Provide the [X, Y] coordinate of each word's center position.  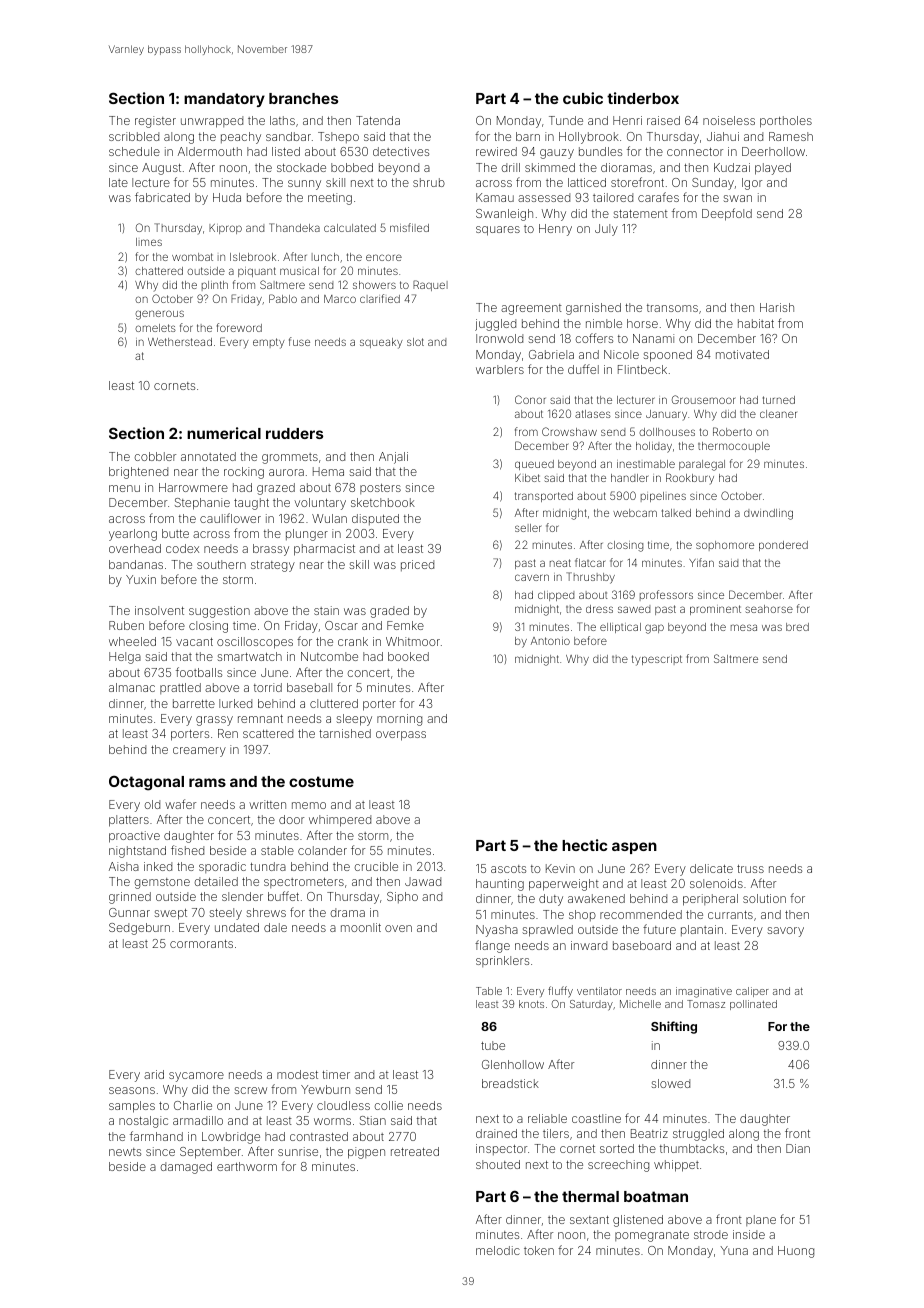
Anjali [393, 458]
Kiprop [225, 229]
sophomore [725, 546]
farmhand [156, 1136]
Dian [798, 1148]
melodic [498, 1250]
